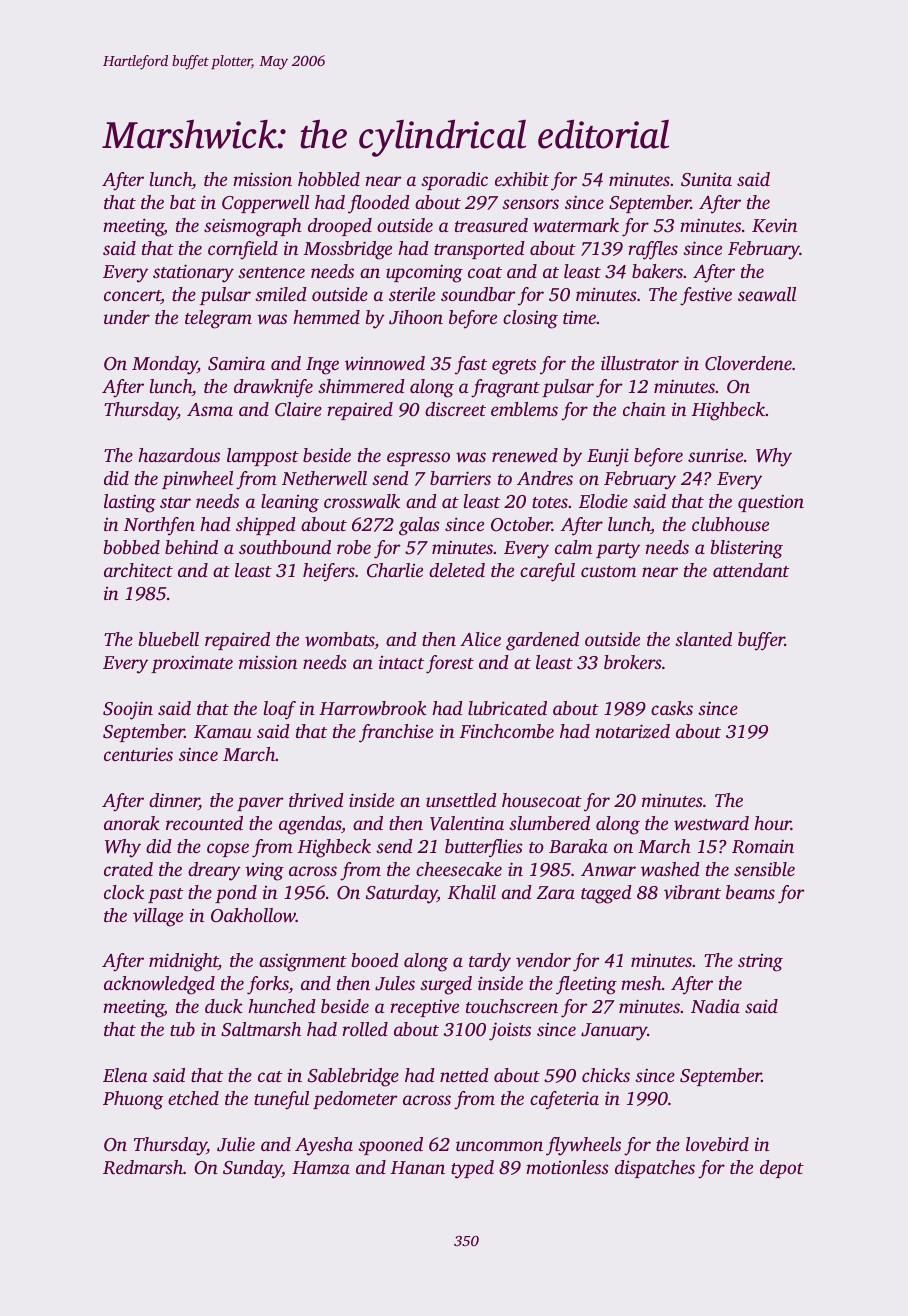  What do you see at coordinates (472, 1169) in the screenshot?
I see `typed` at bounding box center [472, 1169].
